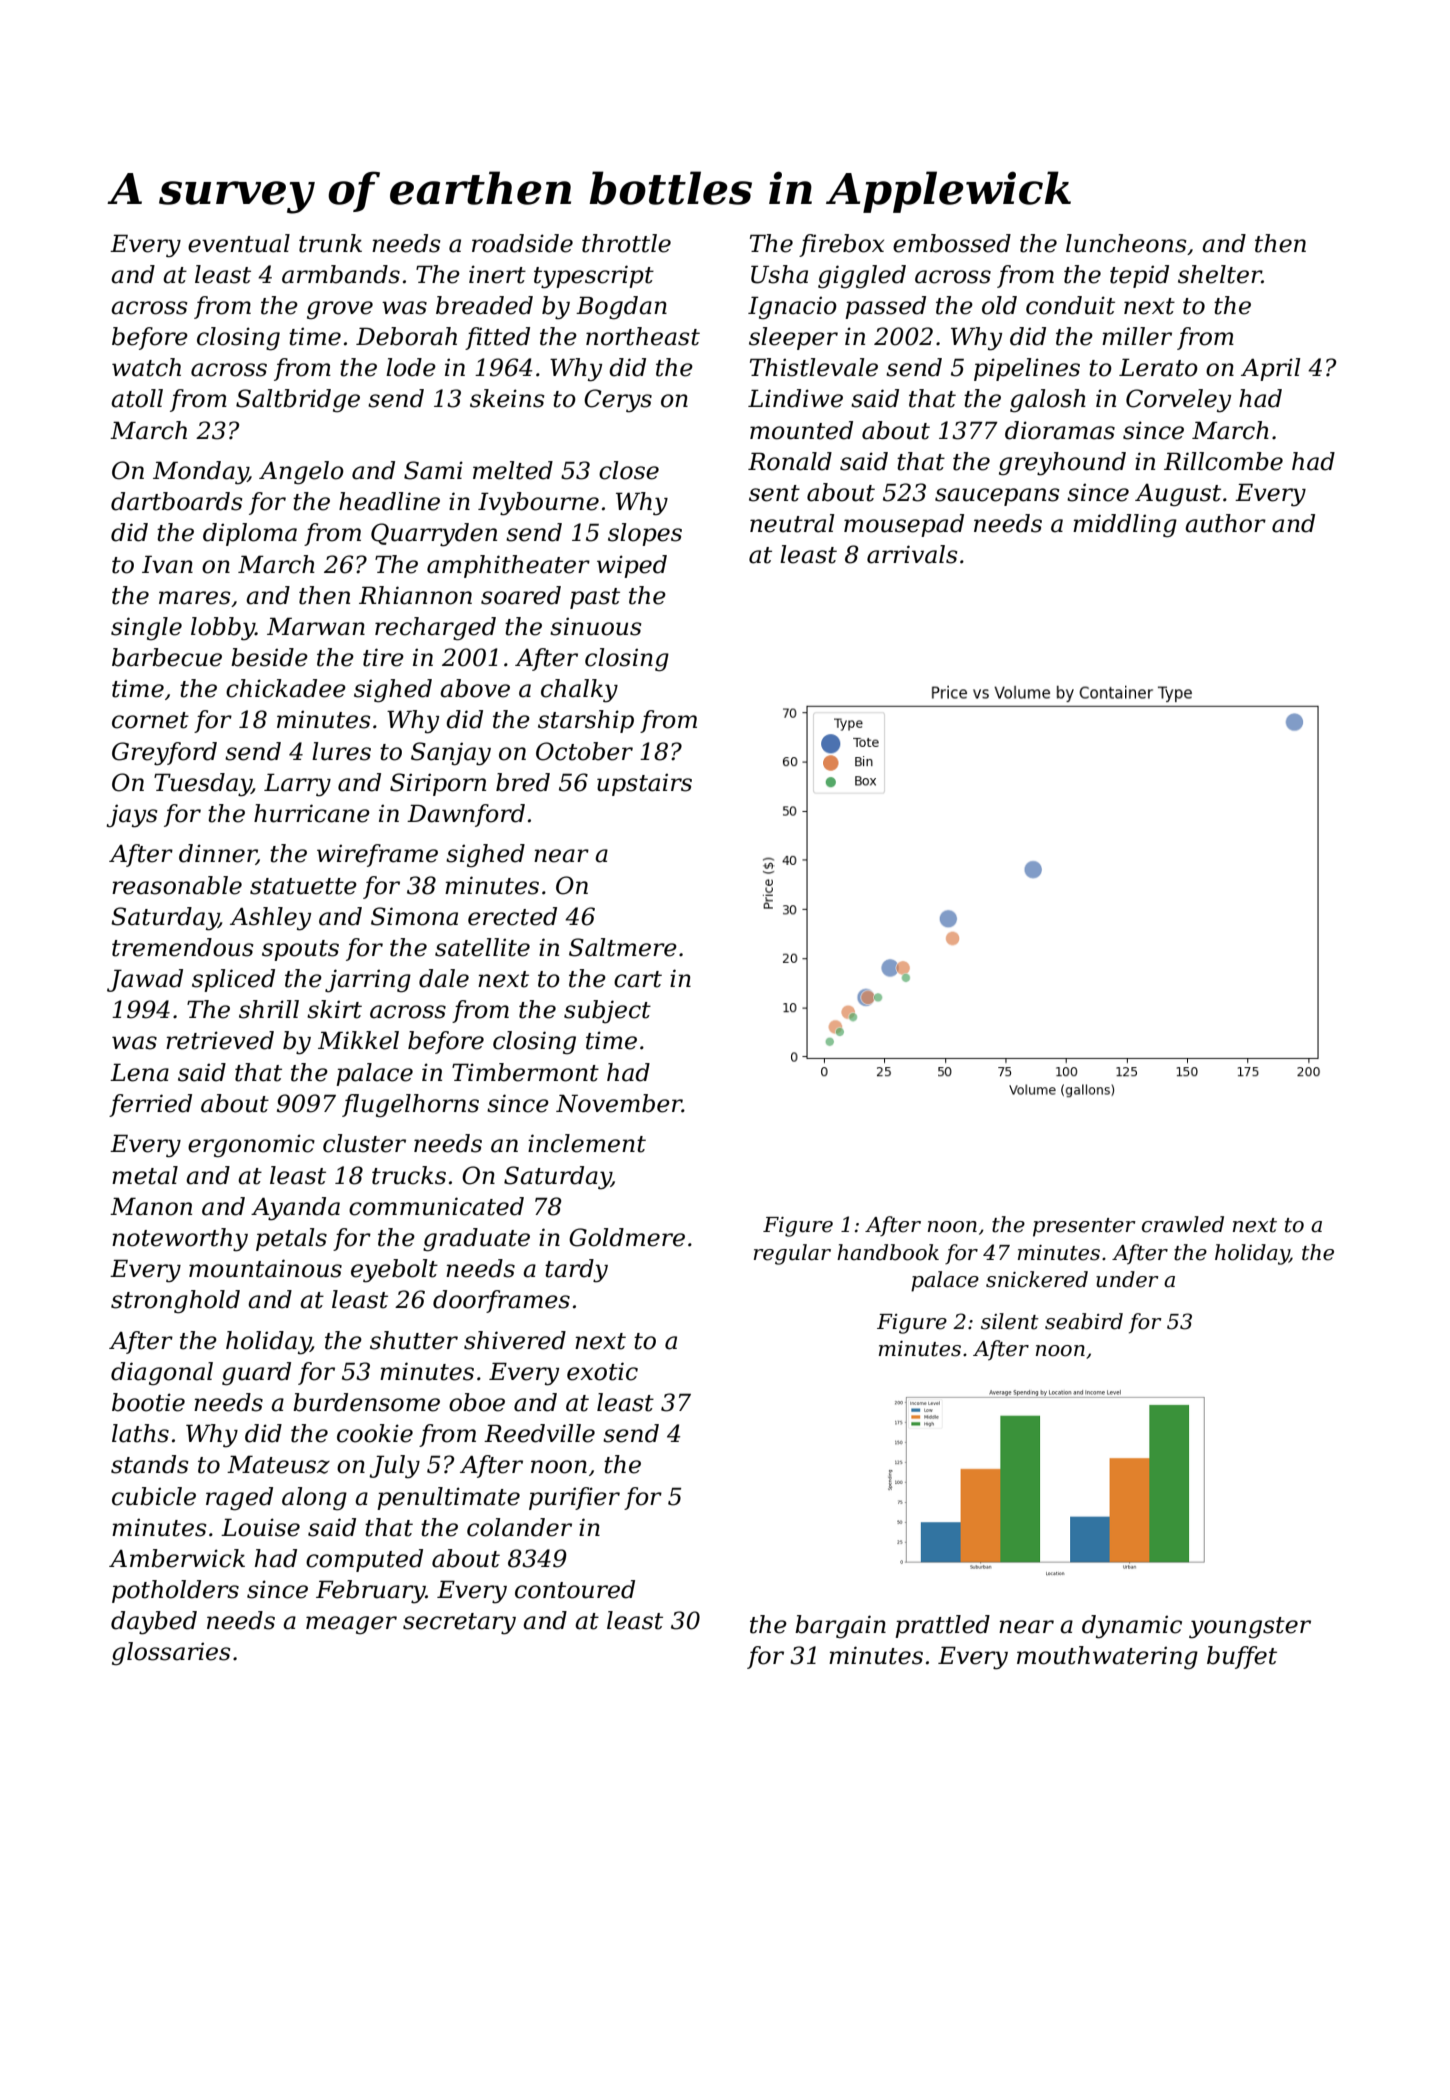 The width and height of the screenshot is (1450, 2100). What do you see at coordinates (841, 245) in the screenshot?
I see `firebox` at bounding box center [841, 245].
